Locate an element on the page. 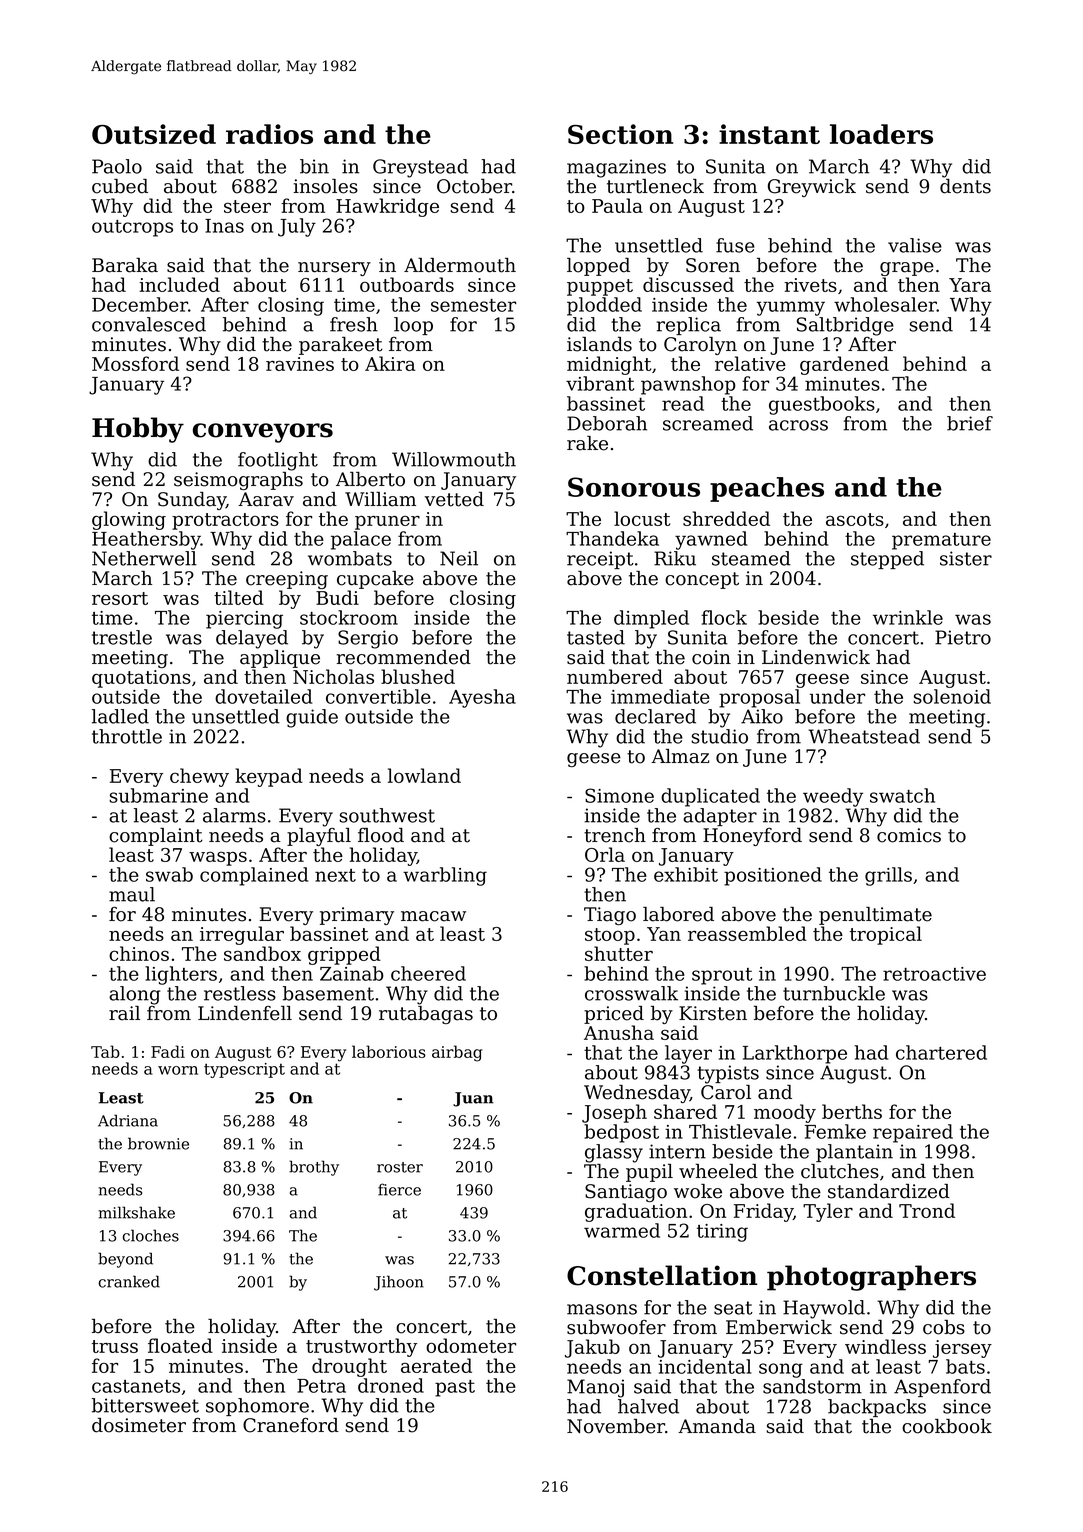 This image has width=1083, height=1532. quotations is located at coordinates (141, 679).
